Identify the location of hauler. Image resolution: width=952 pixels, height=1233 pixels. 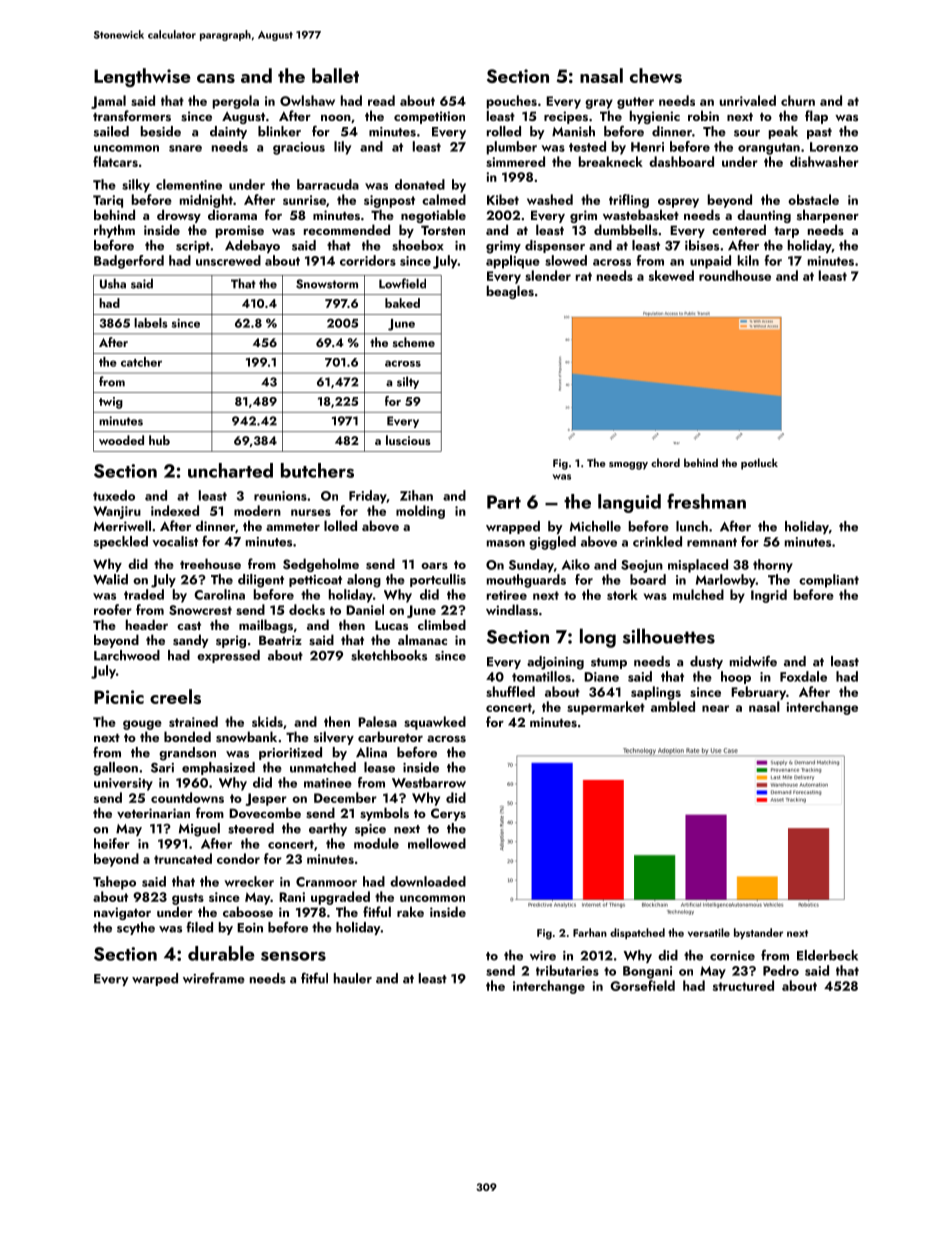
(353, 978).
